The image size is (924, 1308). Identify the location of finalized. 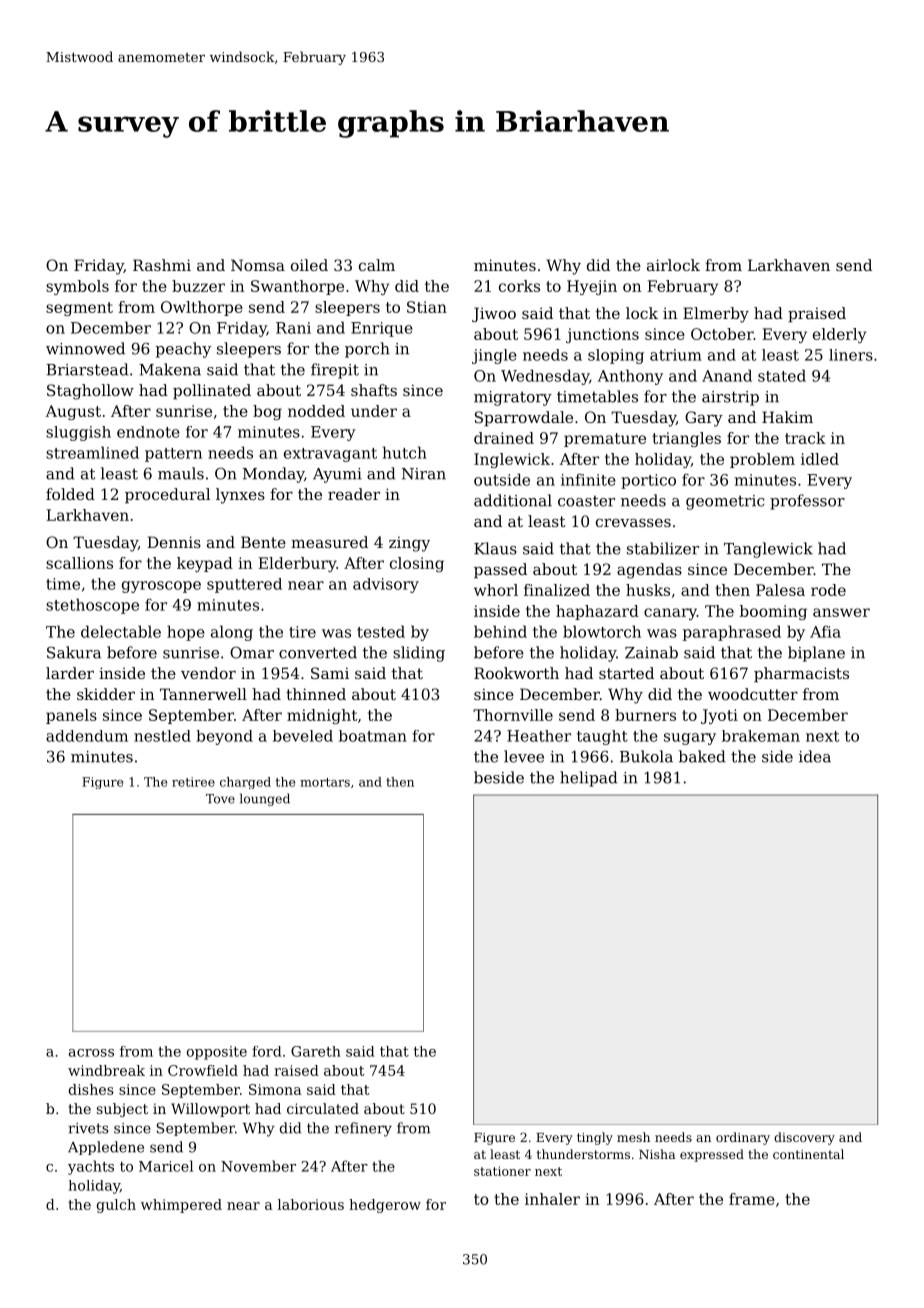
(557, 590).
